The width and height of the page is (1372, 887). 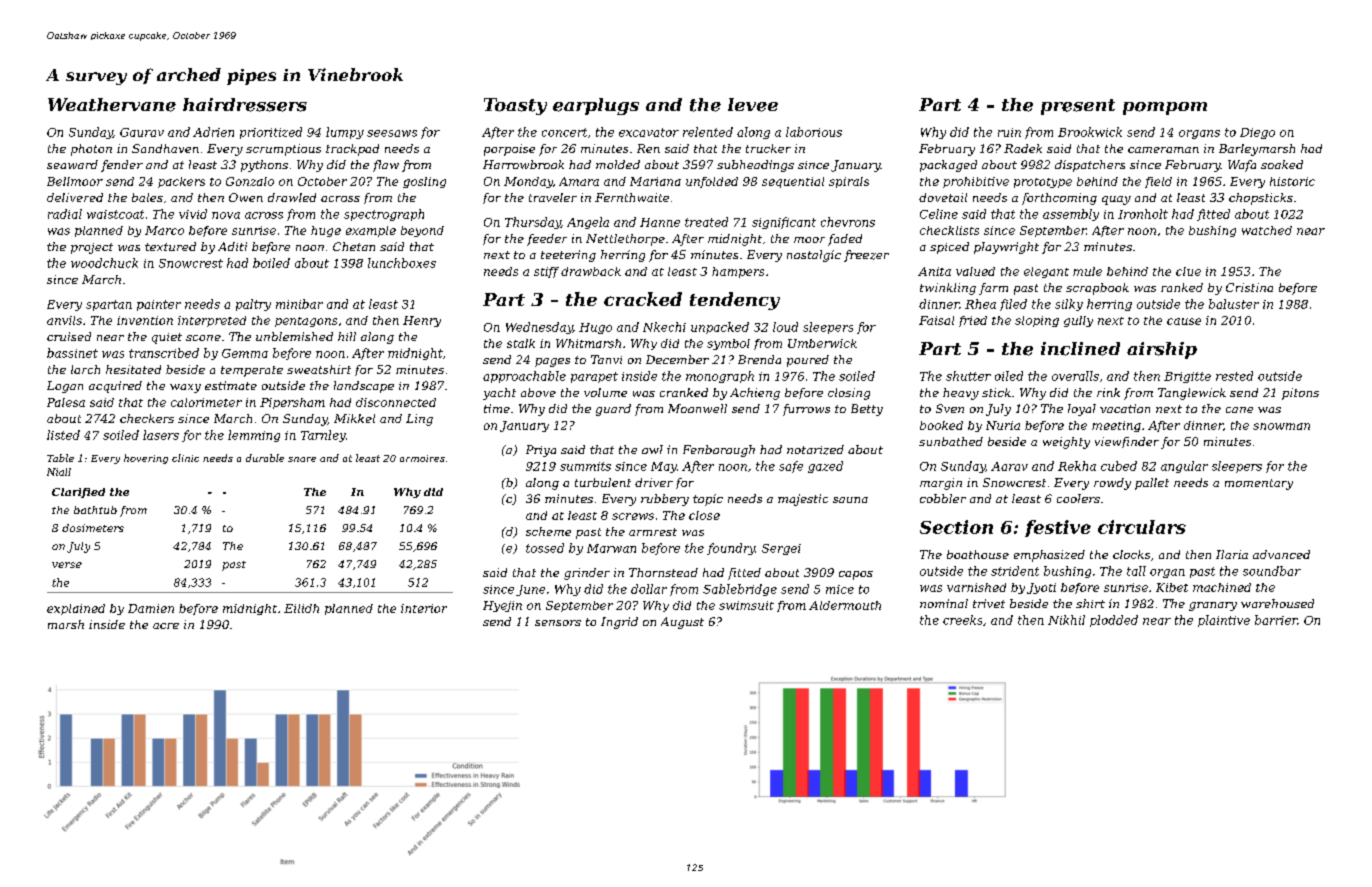 I want to click on swimsuit, so click(x=746, y=605).
